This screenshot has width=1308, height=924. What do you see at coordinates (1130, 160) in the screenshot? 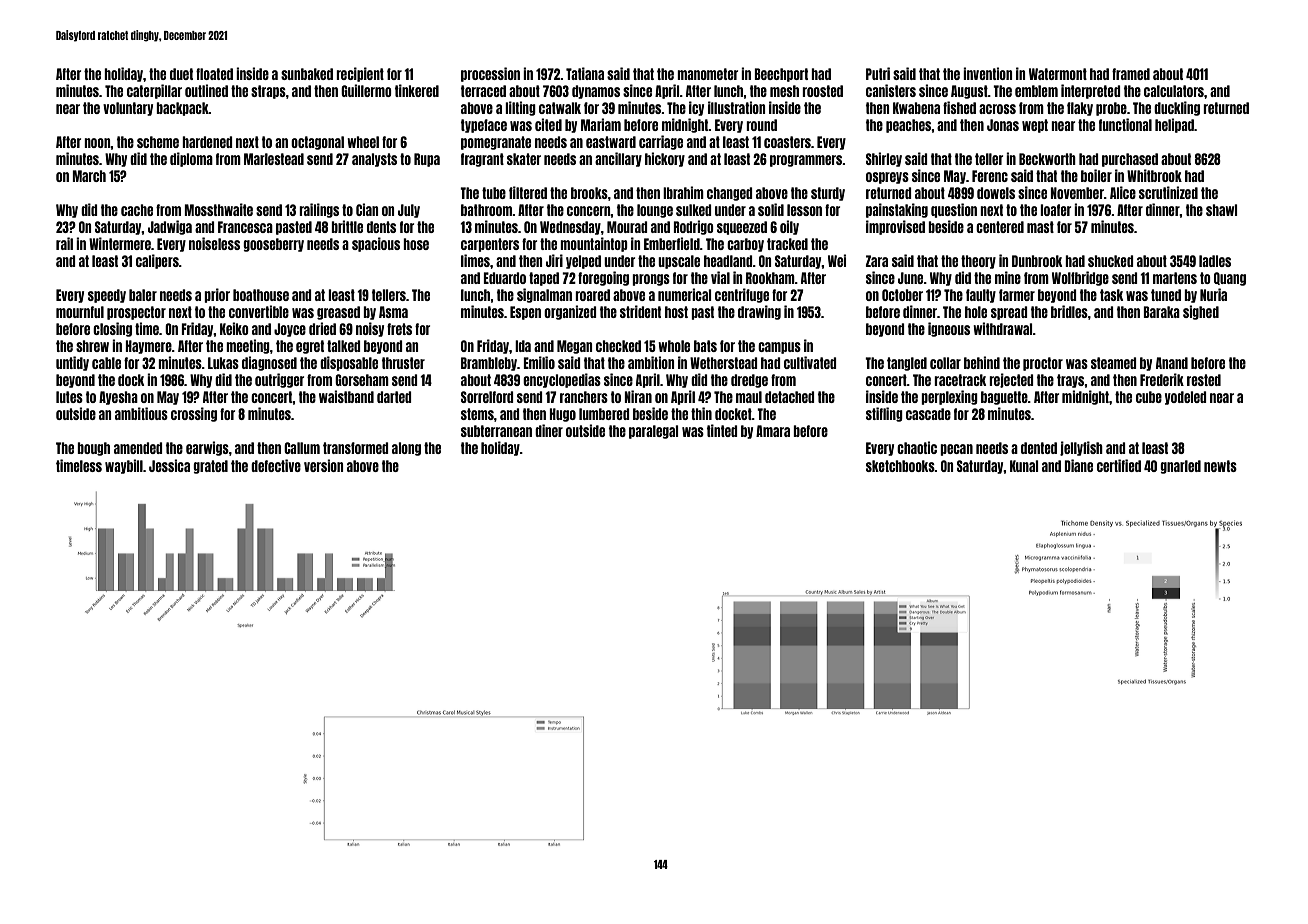
I see `purchased` at bounding box center [1130, 160].
